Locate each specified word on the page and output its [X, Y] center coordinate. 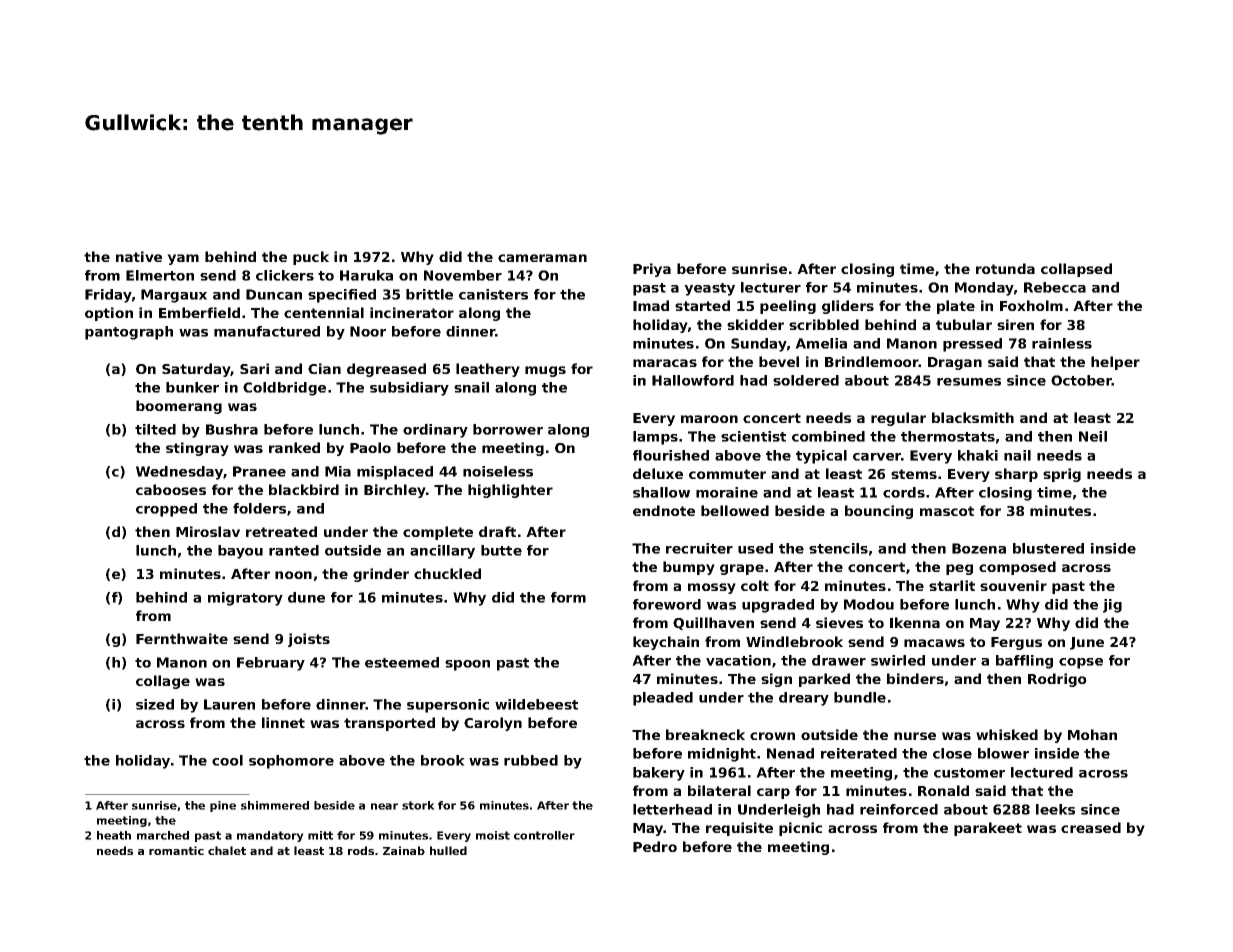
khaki [978, 455]
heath [114, 835]
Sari [254, 368]
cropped [166, 510]
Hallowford [693, 380]
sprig [1062, 475]
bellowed [735, 510]
